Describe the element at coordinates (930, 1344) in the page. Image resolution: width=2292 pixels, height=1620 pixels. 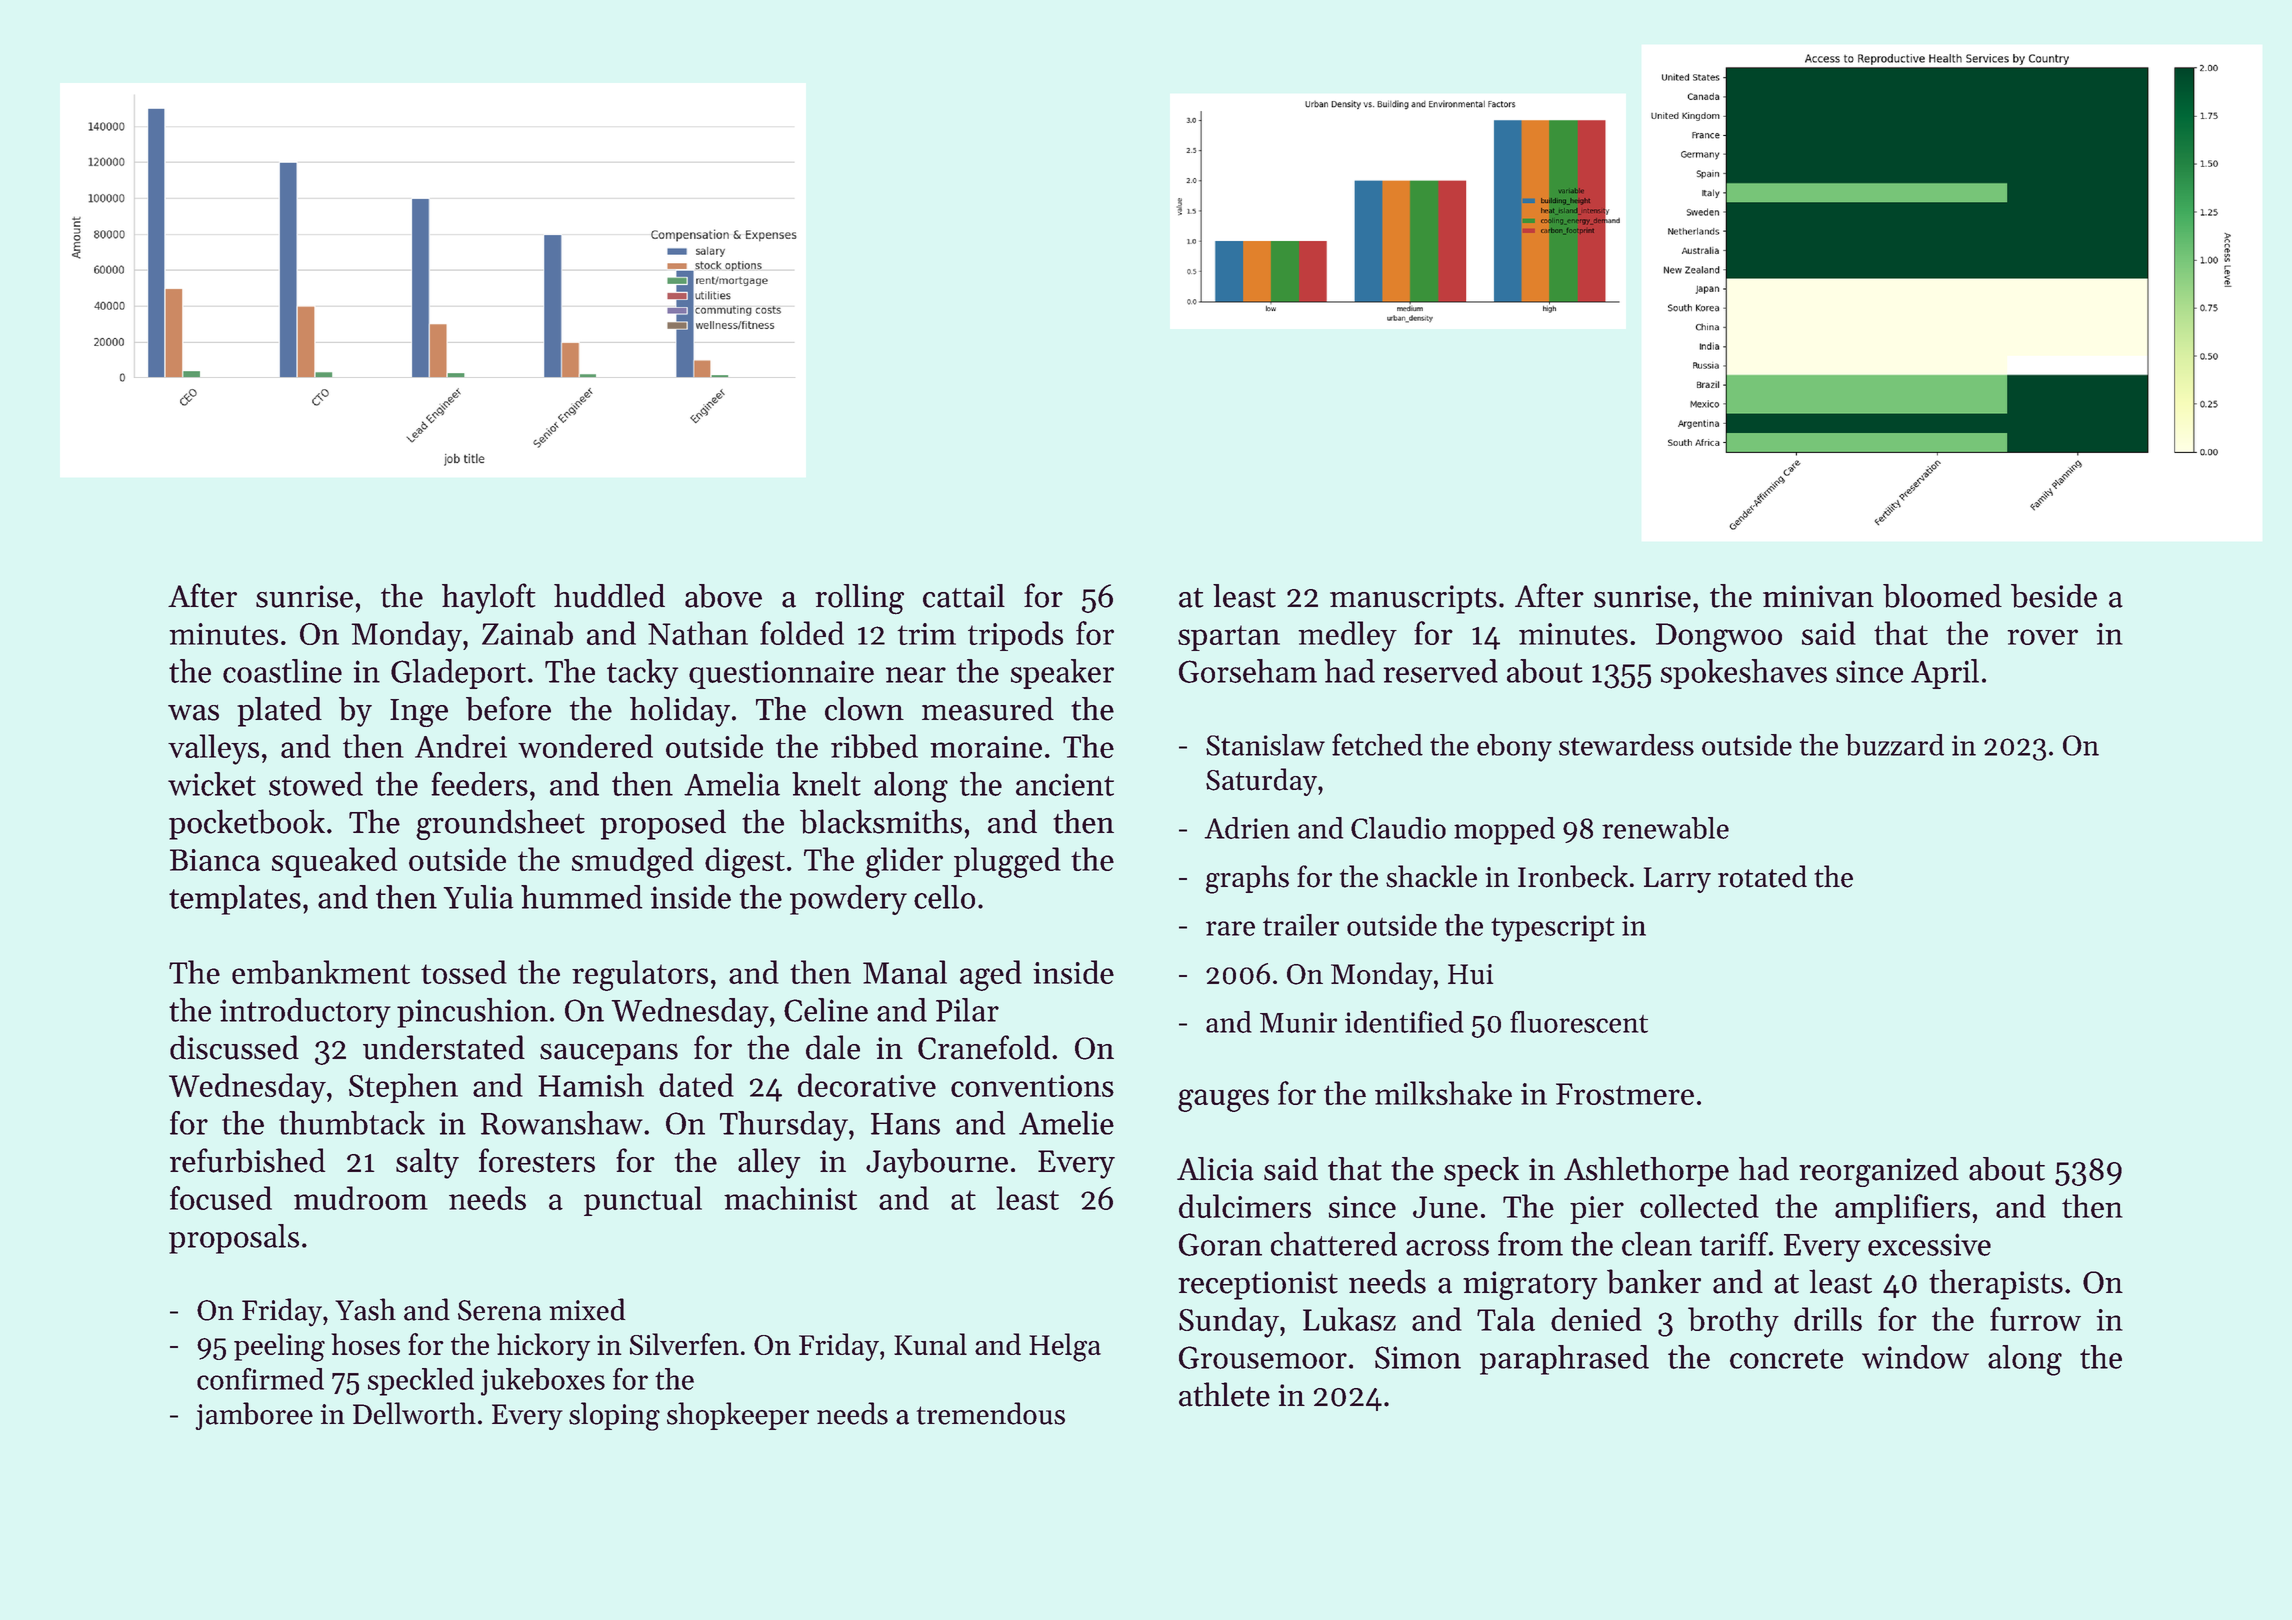
I see `Kunal` at that location.
